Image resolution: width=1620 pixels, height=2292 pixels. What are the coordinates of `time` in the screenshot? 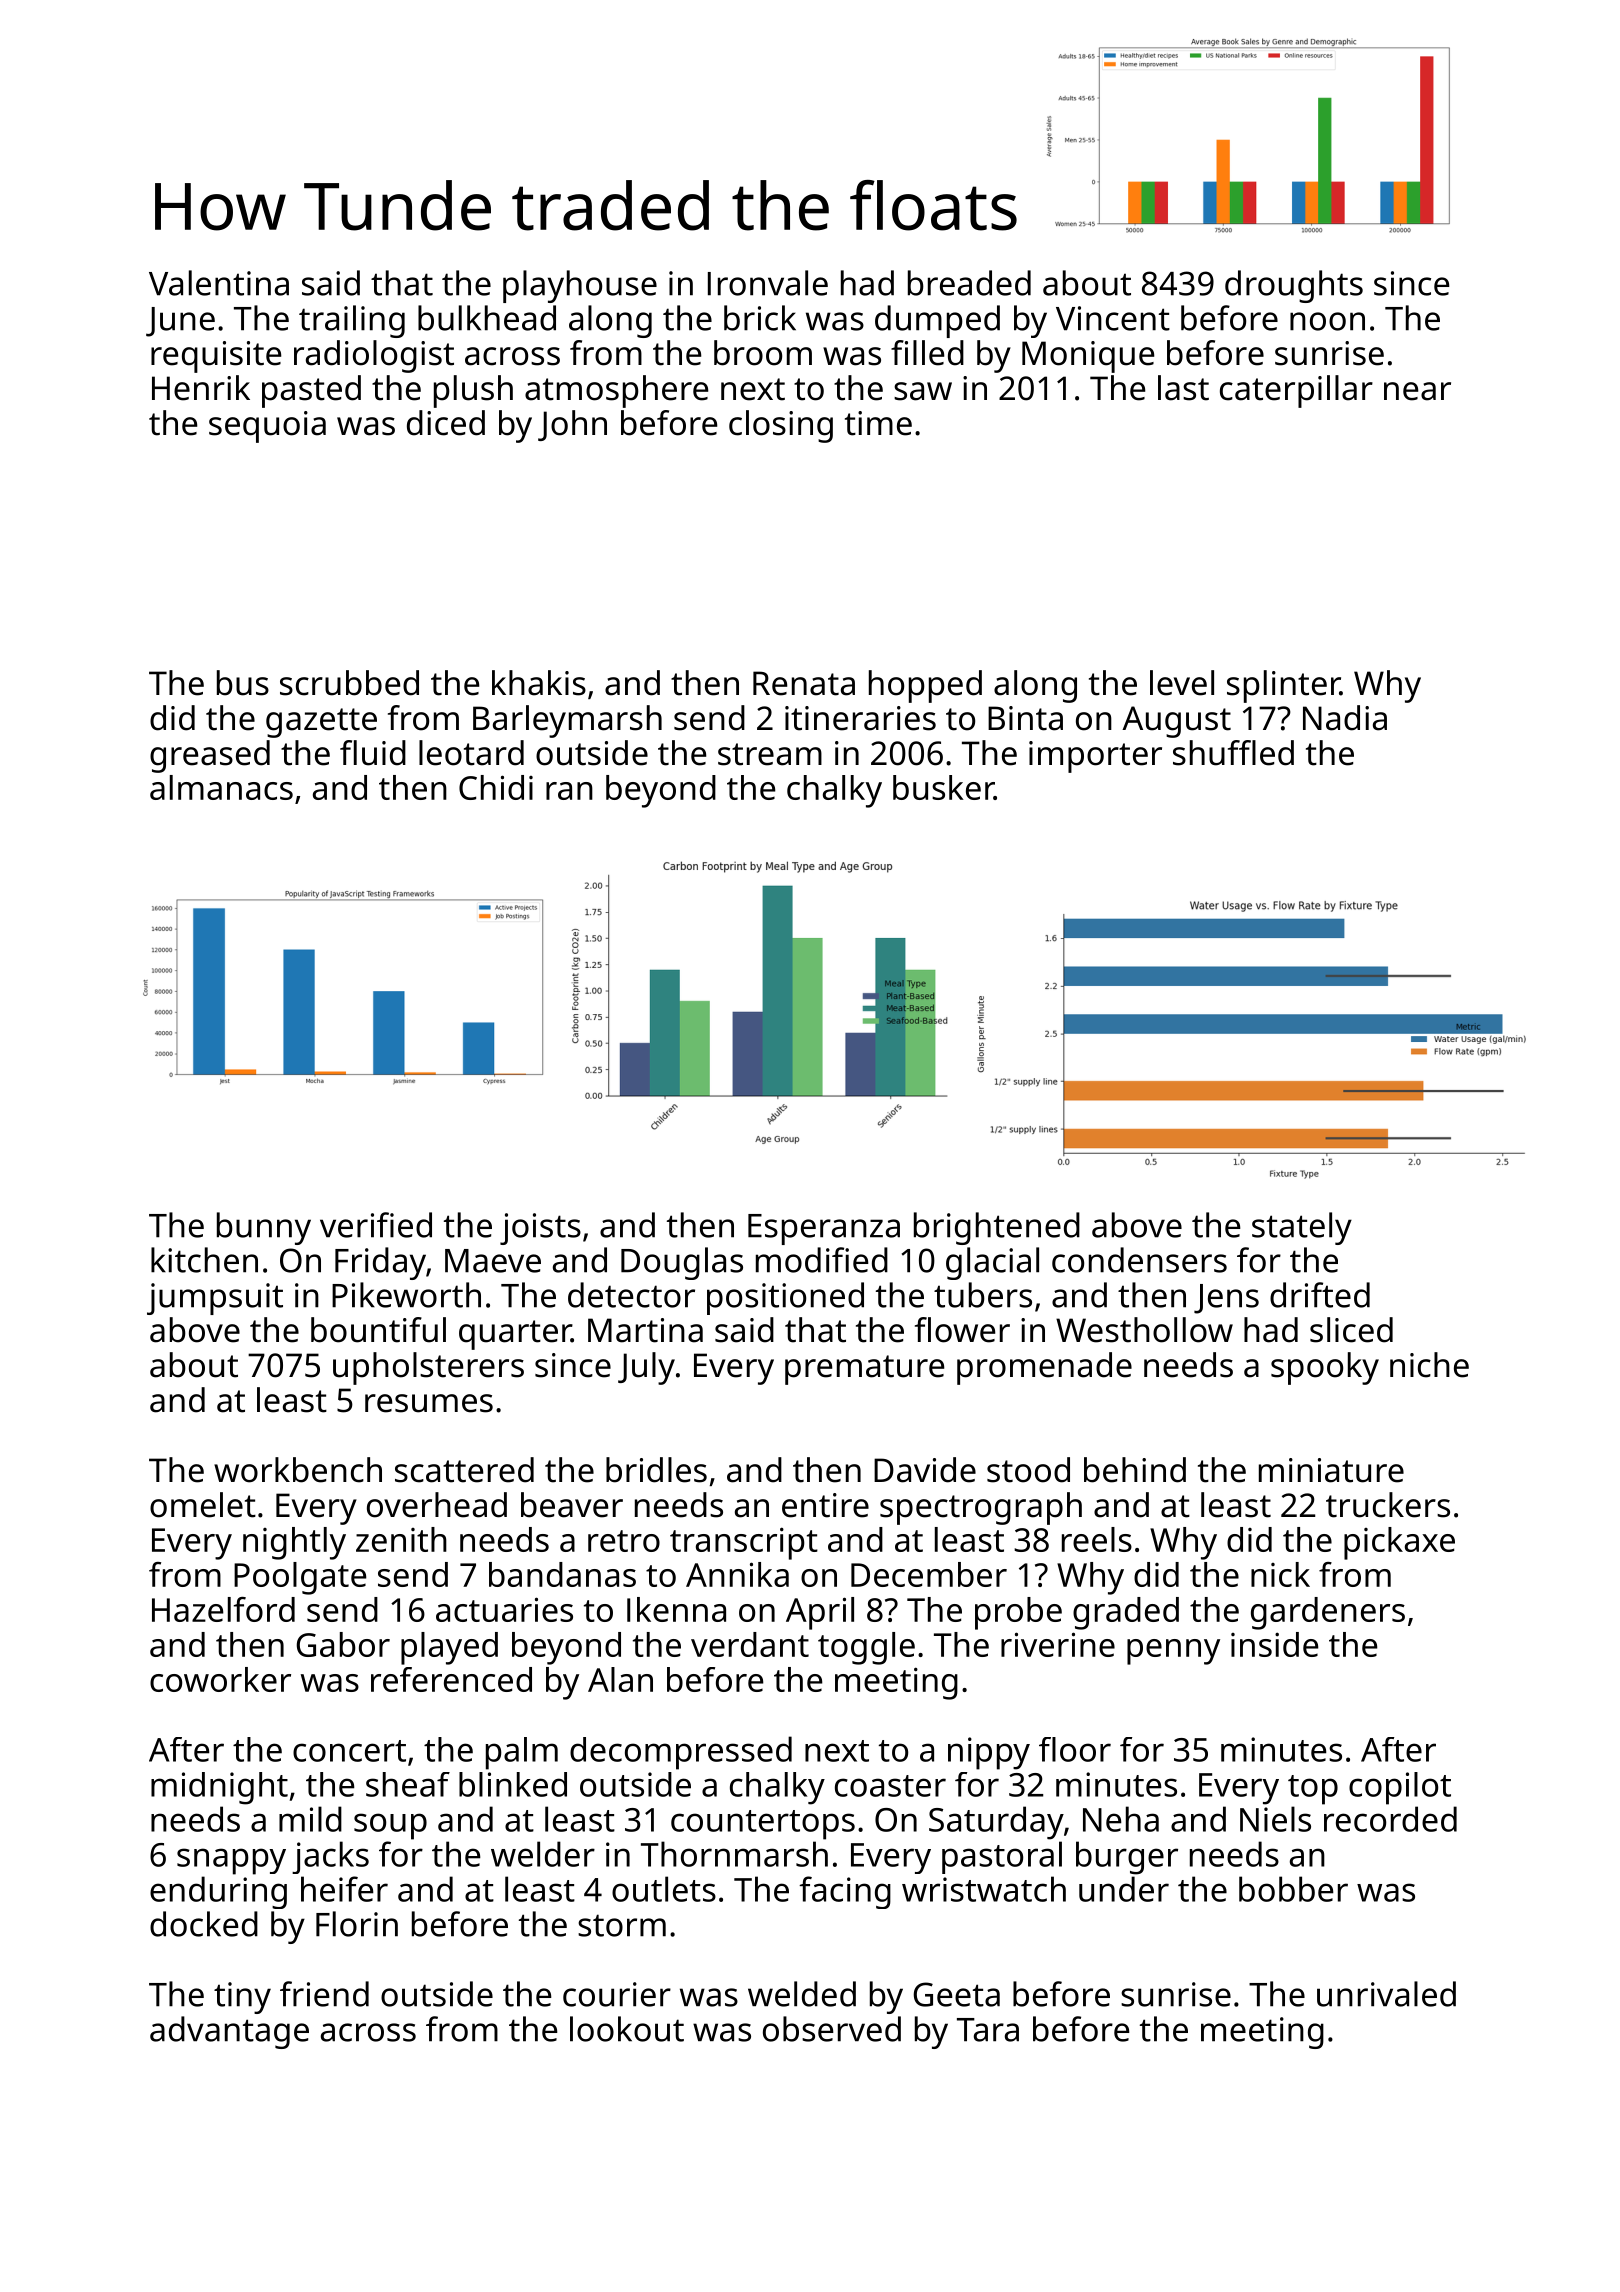 It's located at (878, 423).
